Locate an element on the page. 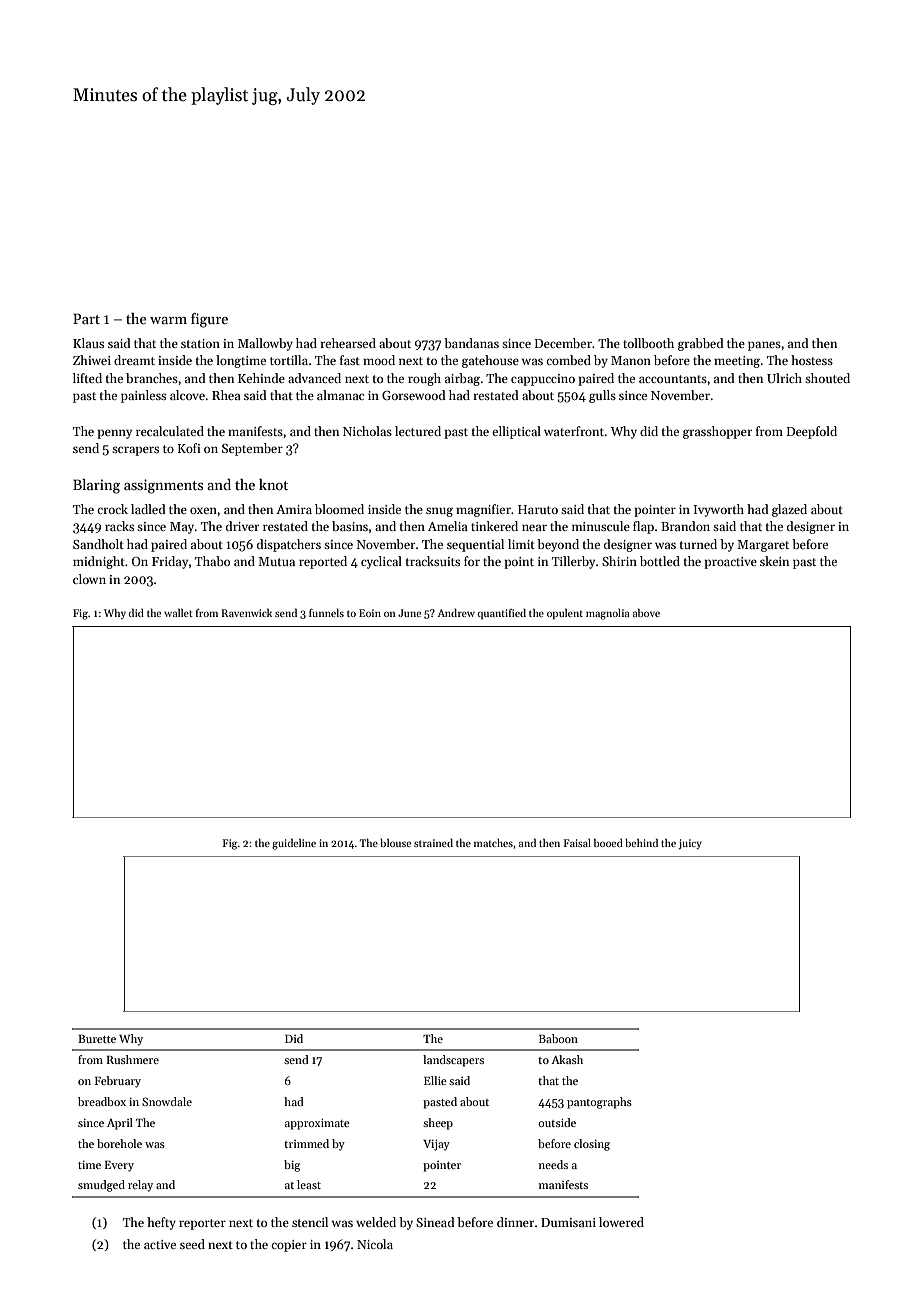 This image has height=1308, width=924. lowered is located at coordinates (621, 1222).
